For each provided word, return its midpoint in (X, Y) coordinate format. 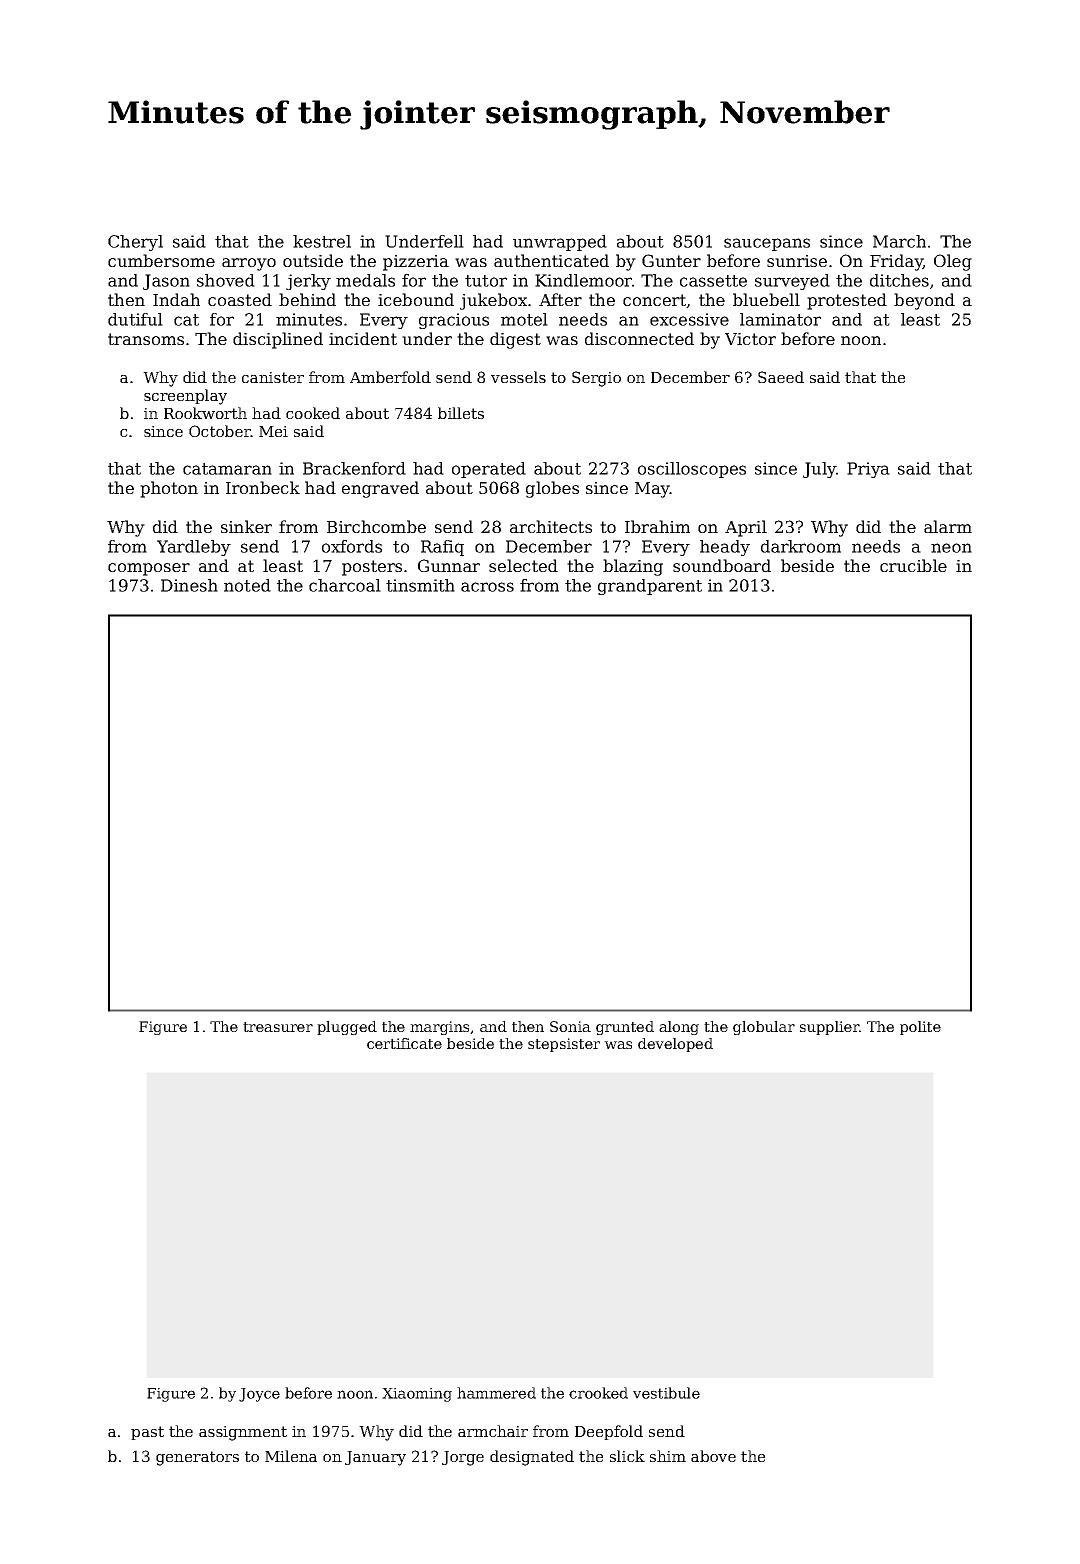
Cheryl (135, 243)
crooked (598, 1393)
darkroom (801, 546)
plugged (347, 1028)
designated (532, 1458)
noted (247, 585)
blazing (633, 567)
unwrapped (560, 243)
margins (439, 1028)
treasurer (278, 1027)
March (899, 241)
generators (197, 1458)
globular (764, 1028)
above (713, 1456)
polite (920, 1028)
